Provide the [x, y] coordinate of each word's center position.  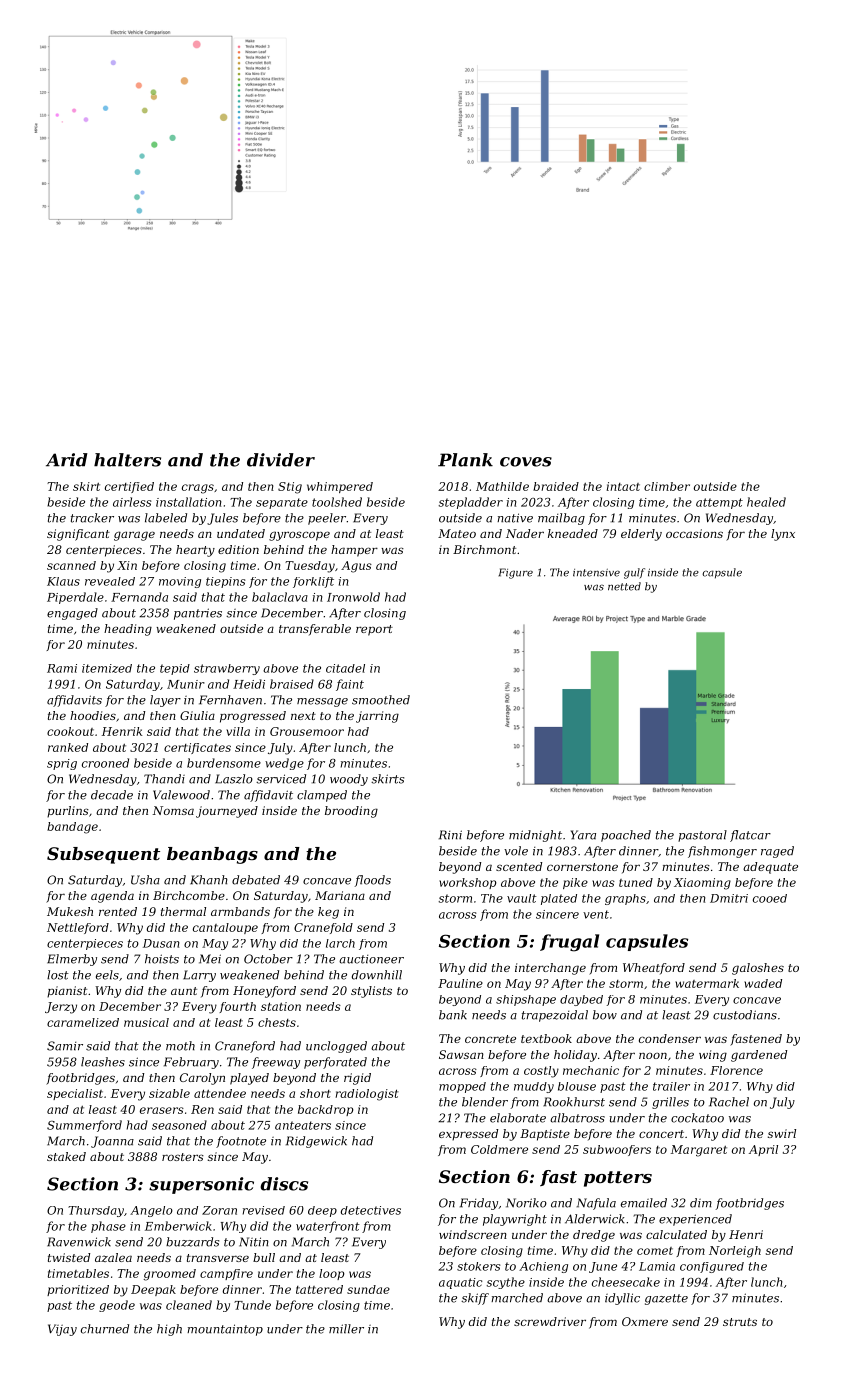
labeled [166, 518]
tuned [636, 882]
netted [624, 586]
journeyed [227, 812]
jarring [377, 717]
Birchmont [484, 549]
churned [105, 1329]
